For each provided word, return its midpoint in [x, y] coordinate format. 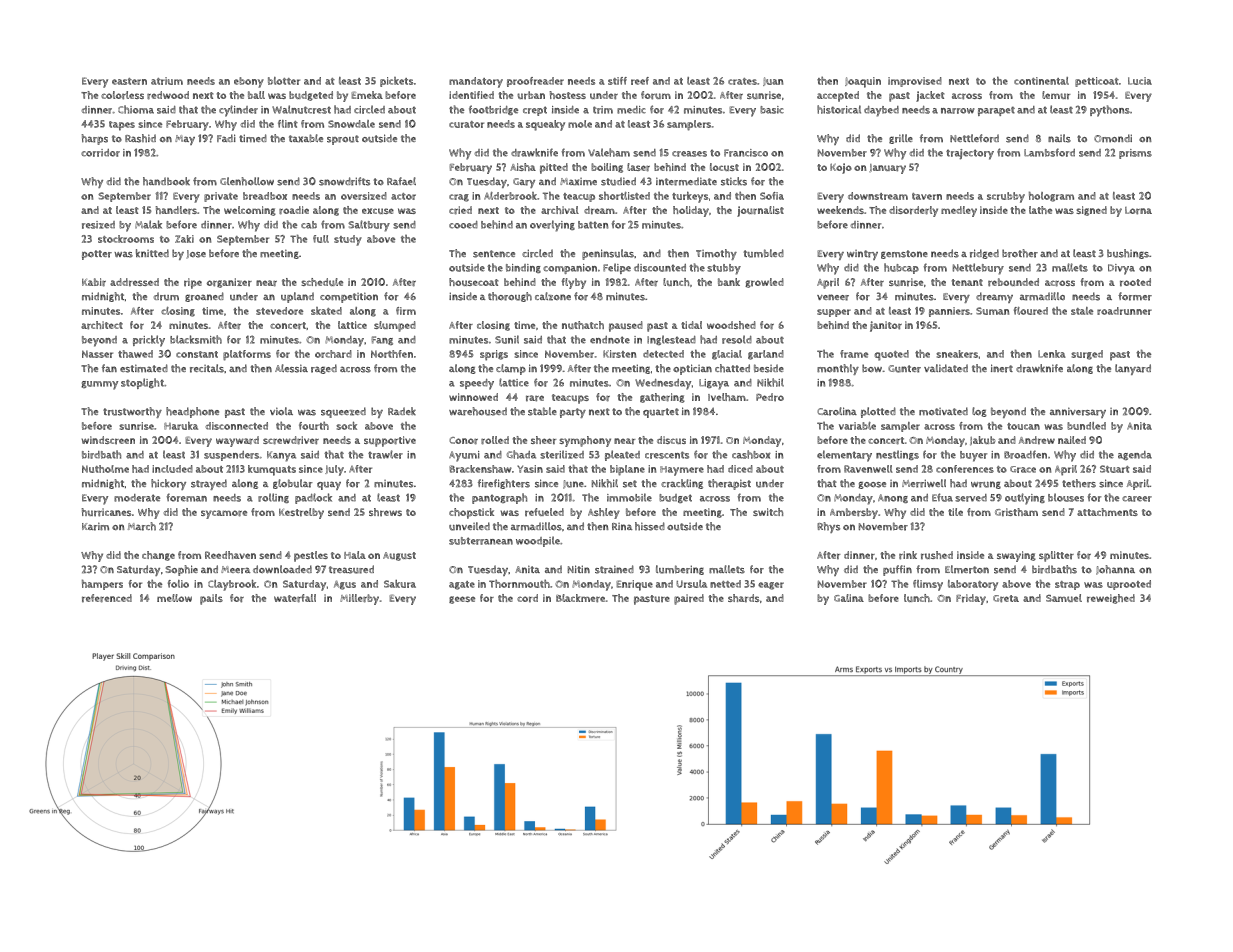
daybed [881, 111]
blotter [284, 81]
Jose [196, 254]
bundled [1086, 426]
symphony [585, 441]
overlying [552, 226]
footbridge [493, 110]
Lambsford [1049, 152]
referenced [107, 598]
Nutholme [105, 469]
